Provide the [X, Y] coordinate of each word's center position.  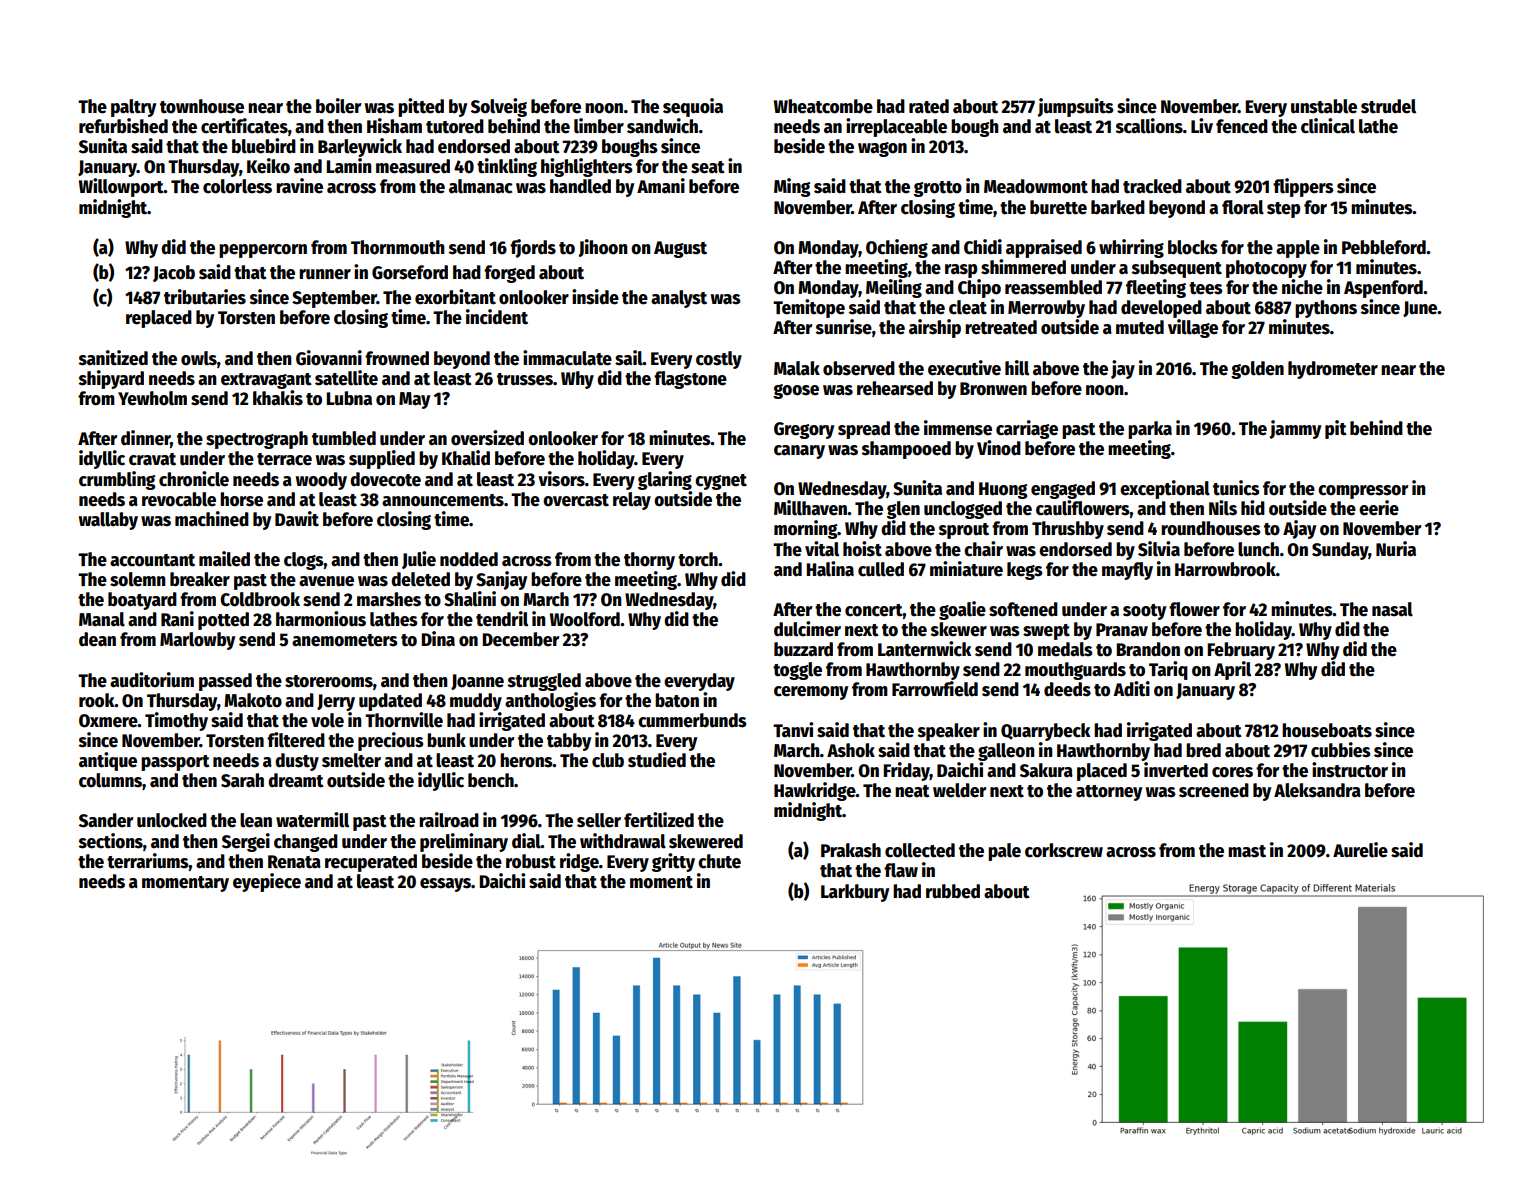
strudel [1388, 106]
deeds [1067, 689]
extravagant [266, 381]
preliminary [464, 842]
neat [912, 791]
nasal [1392, 609]
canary [799, 452]
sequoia [693, 107]
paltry [133, 108]
